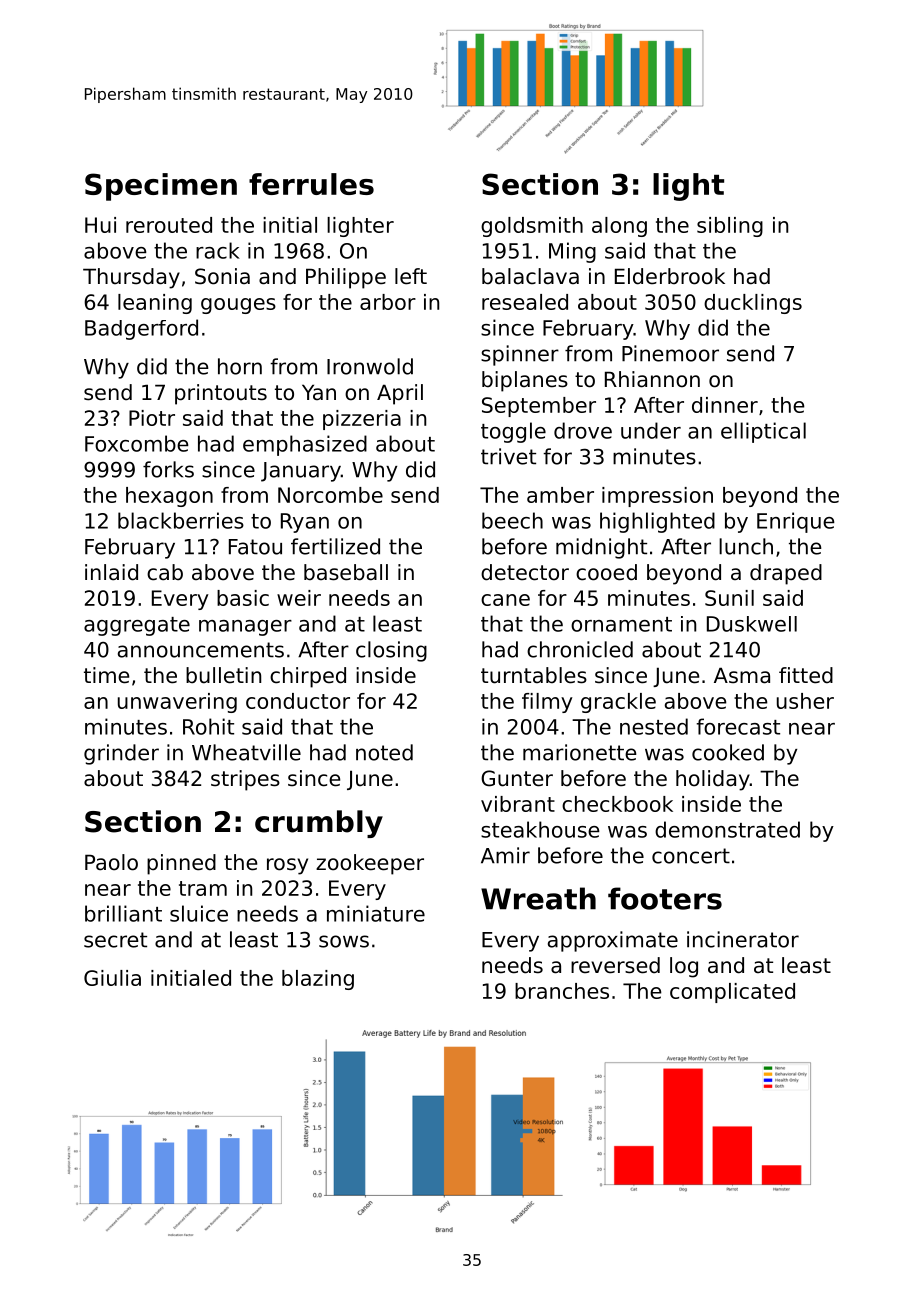  Describe the element at coordinates (222, 276) in the screenshot. I see `Sonia` at that location.
